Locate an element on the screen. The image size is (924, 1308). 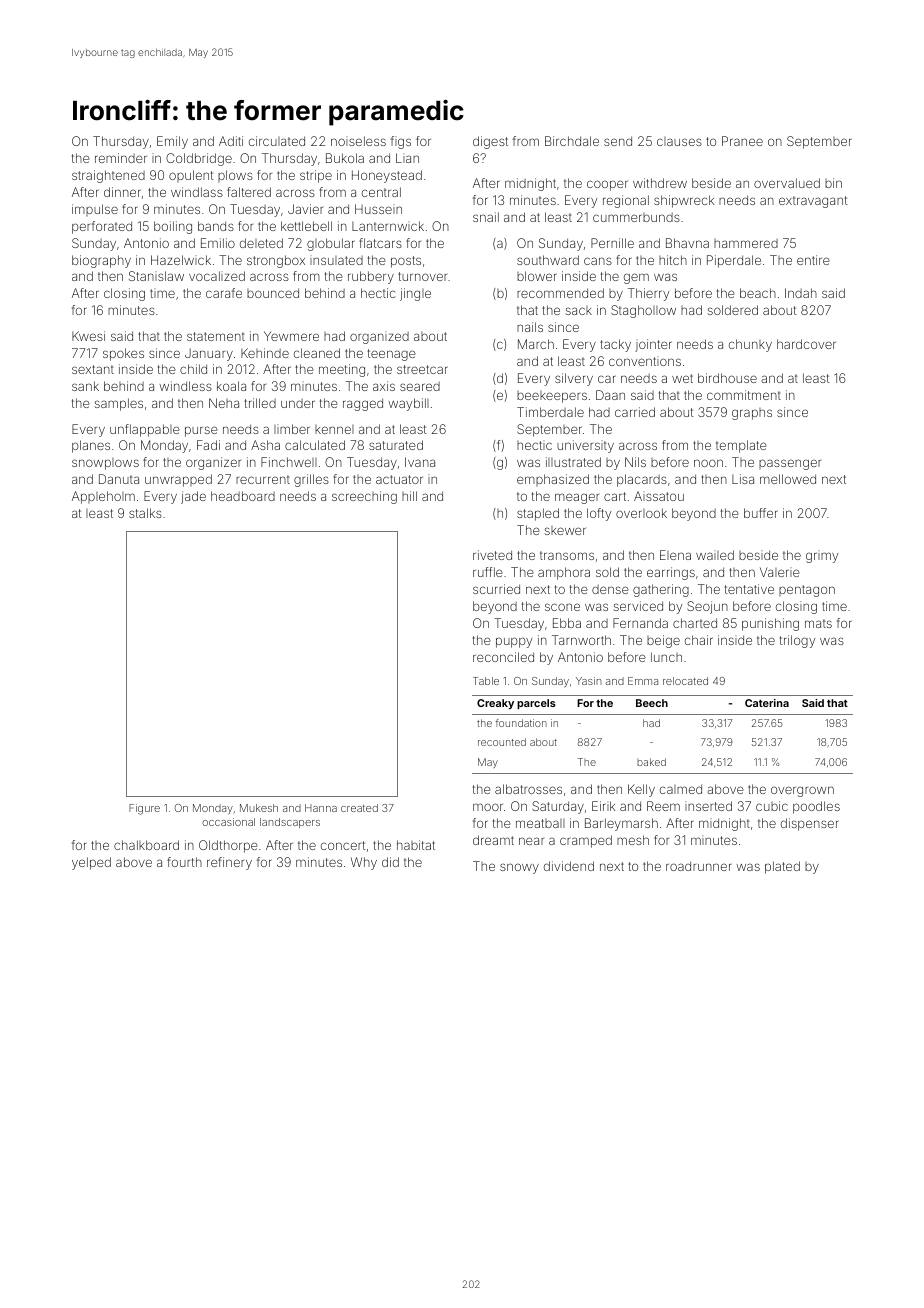
Birchdale is located at coordinates (572, 141).
